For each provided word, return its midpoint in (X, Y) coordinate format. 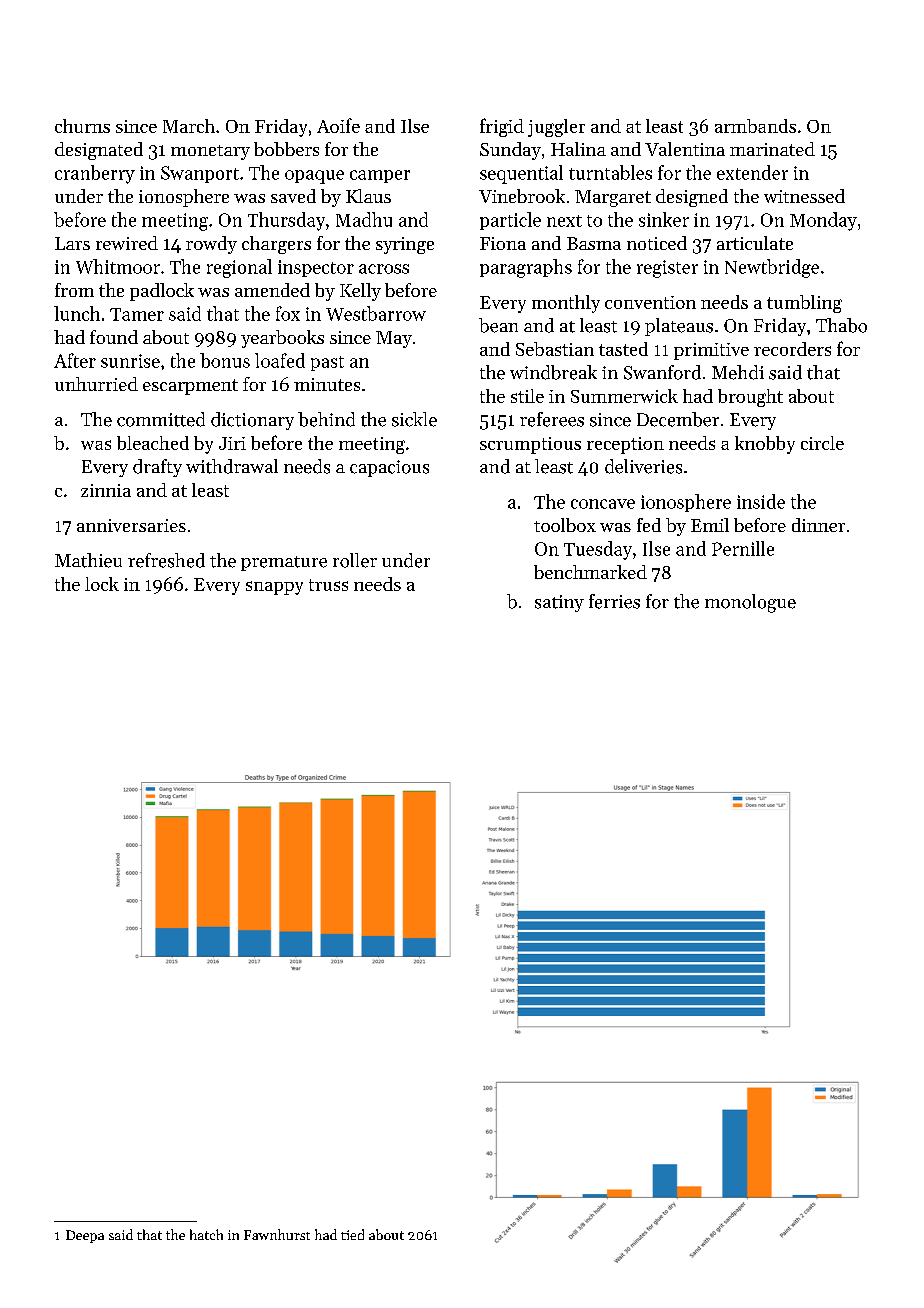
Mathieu (88, 560)
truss (328, 585)
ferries (614, 601)
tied (352, 1234)
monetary (210, 152)
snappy (274, 588)
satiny (559, 603)
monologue (750, 603)
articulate (755, 243)
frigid (502, 127)
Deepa (85, 1236)
